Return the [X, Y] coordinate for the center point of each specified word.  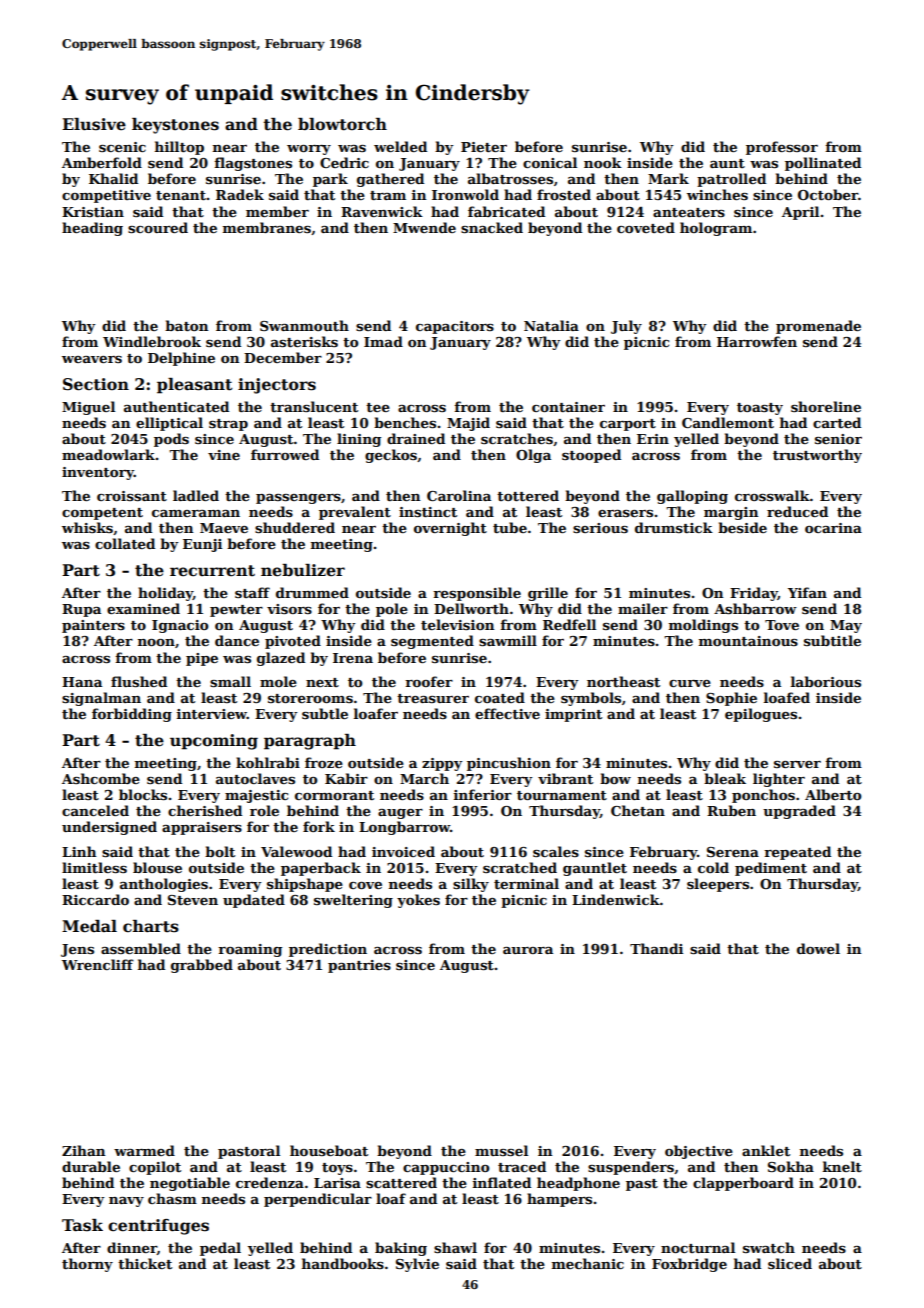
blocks [143, 794]
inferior [483, 794]
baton [187, 325]
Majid [468, 424]
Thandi [656, 948]
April [800, 213]
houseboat [329, 1150]
